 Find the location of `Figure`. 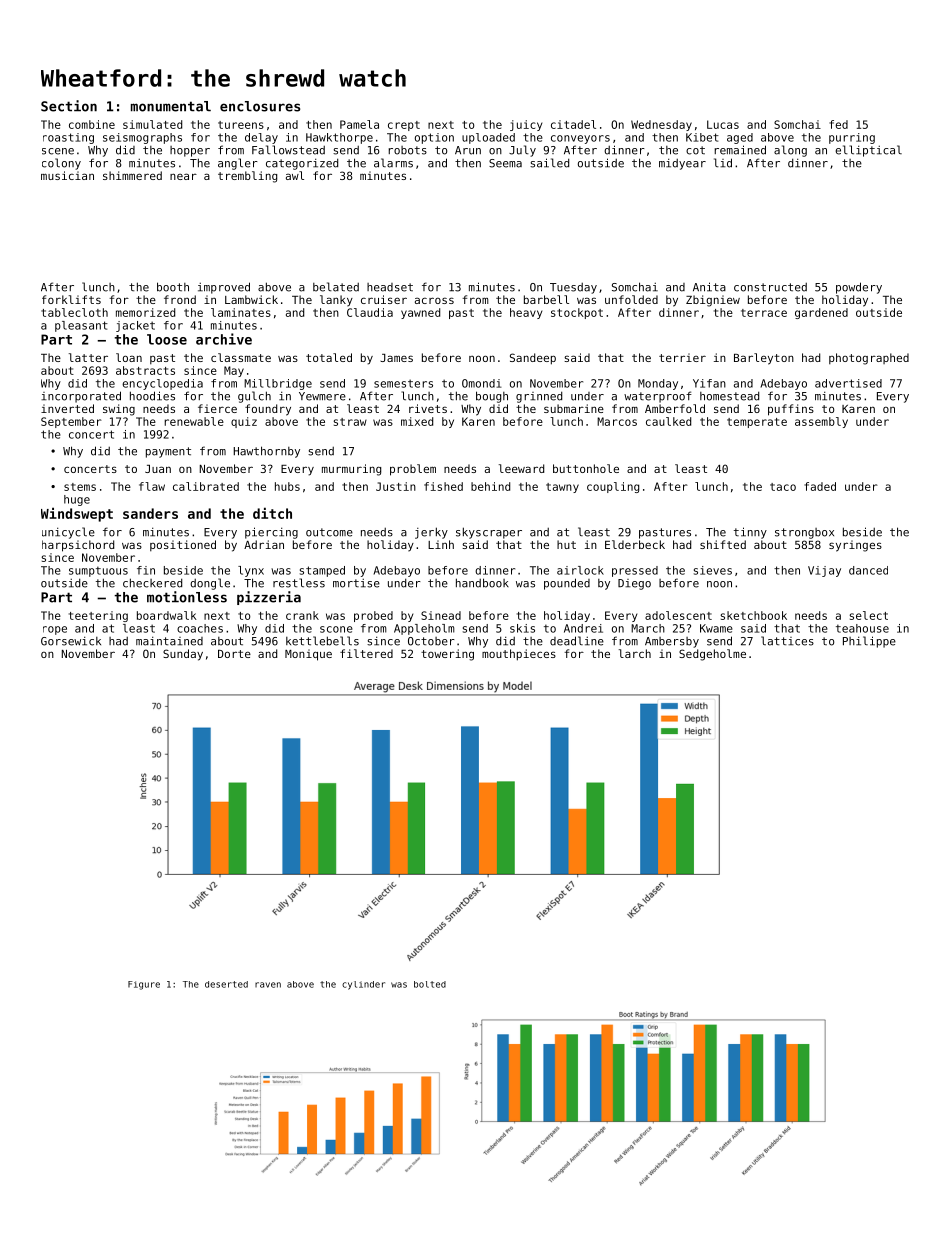

Figure is located at coordinates (144, 985).
